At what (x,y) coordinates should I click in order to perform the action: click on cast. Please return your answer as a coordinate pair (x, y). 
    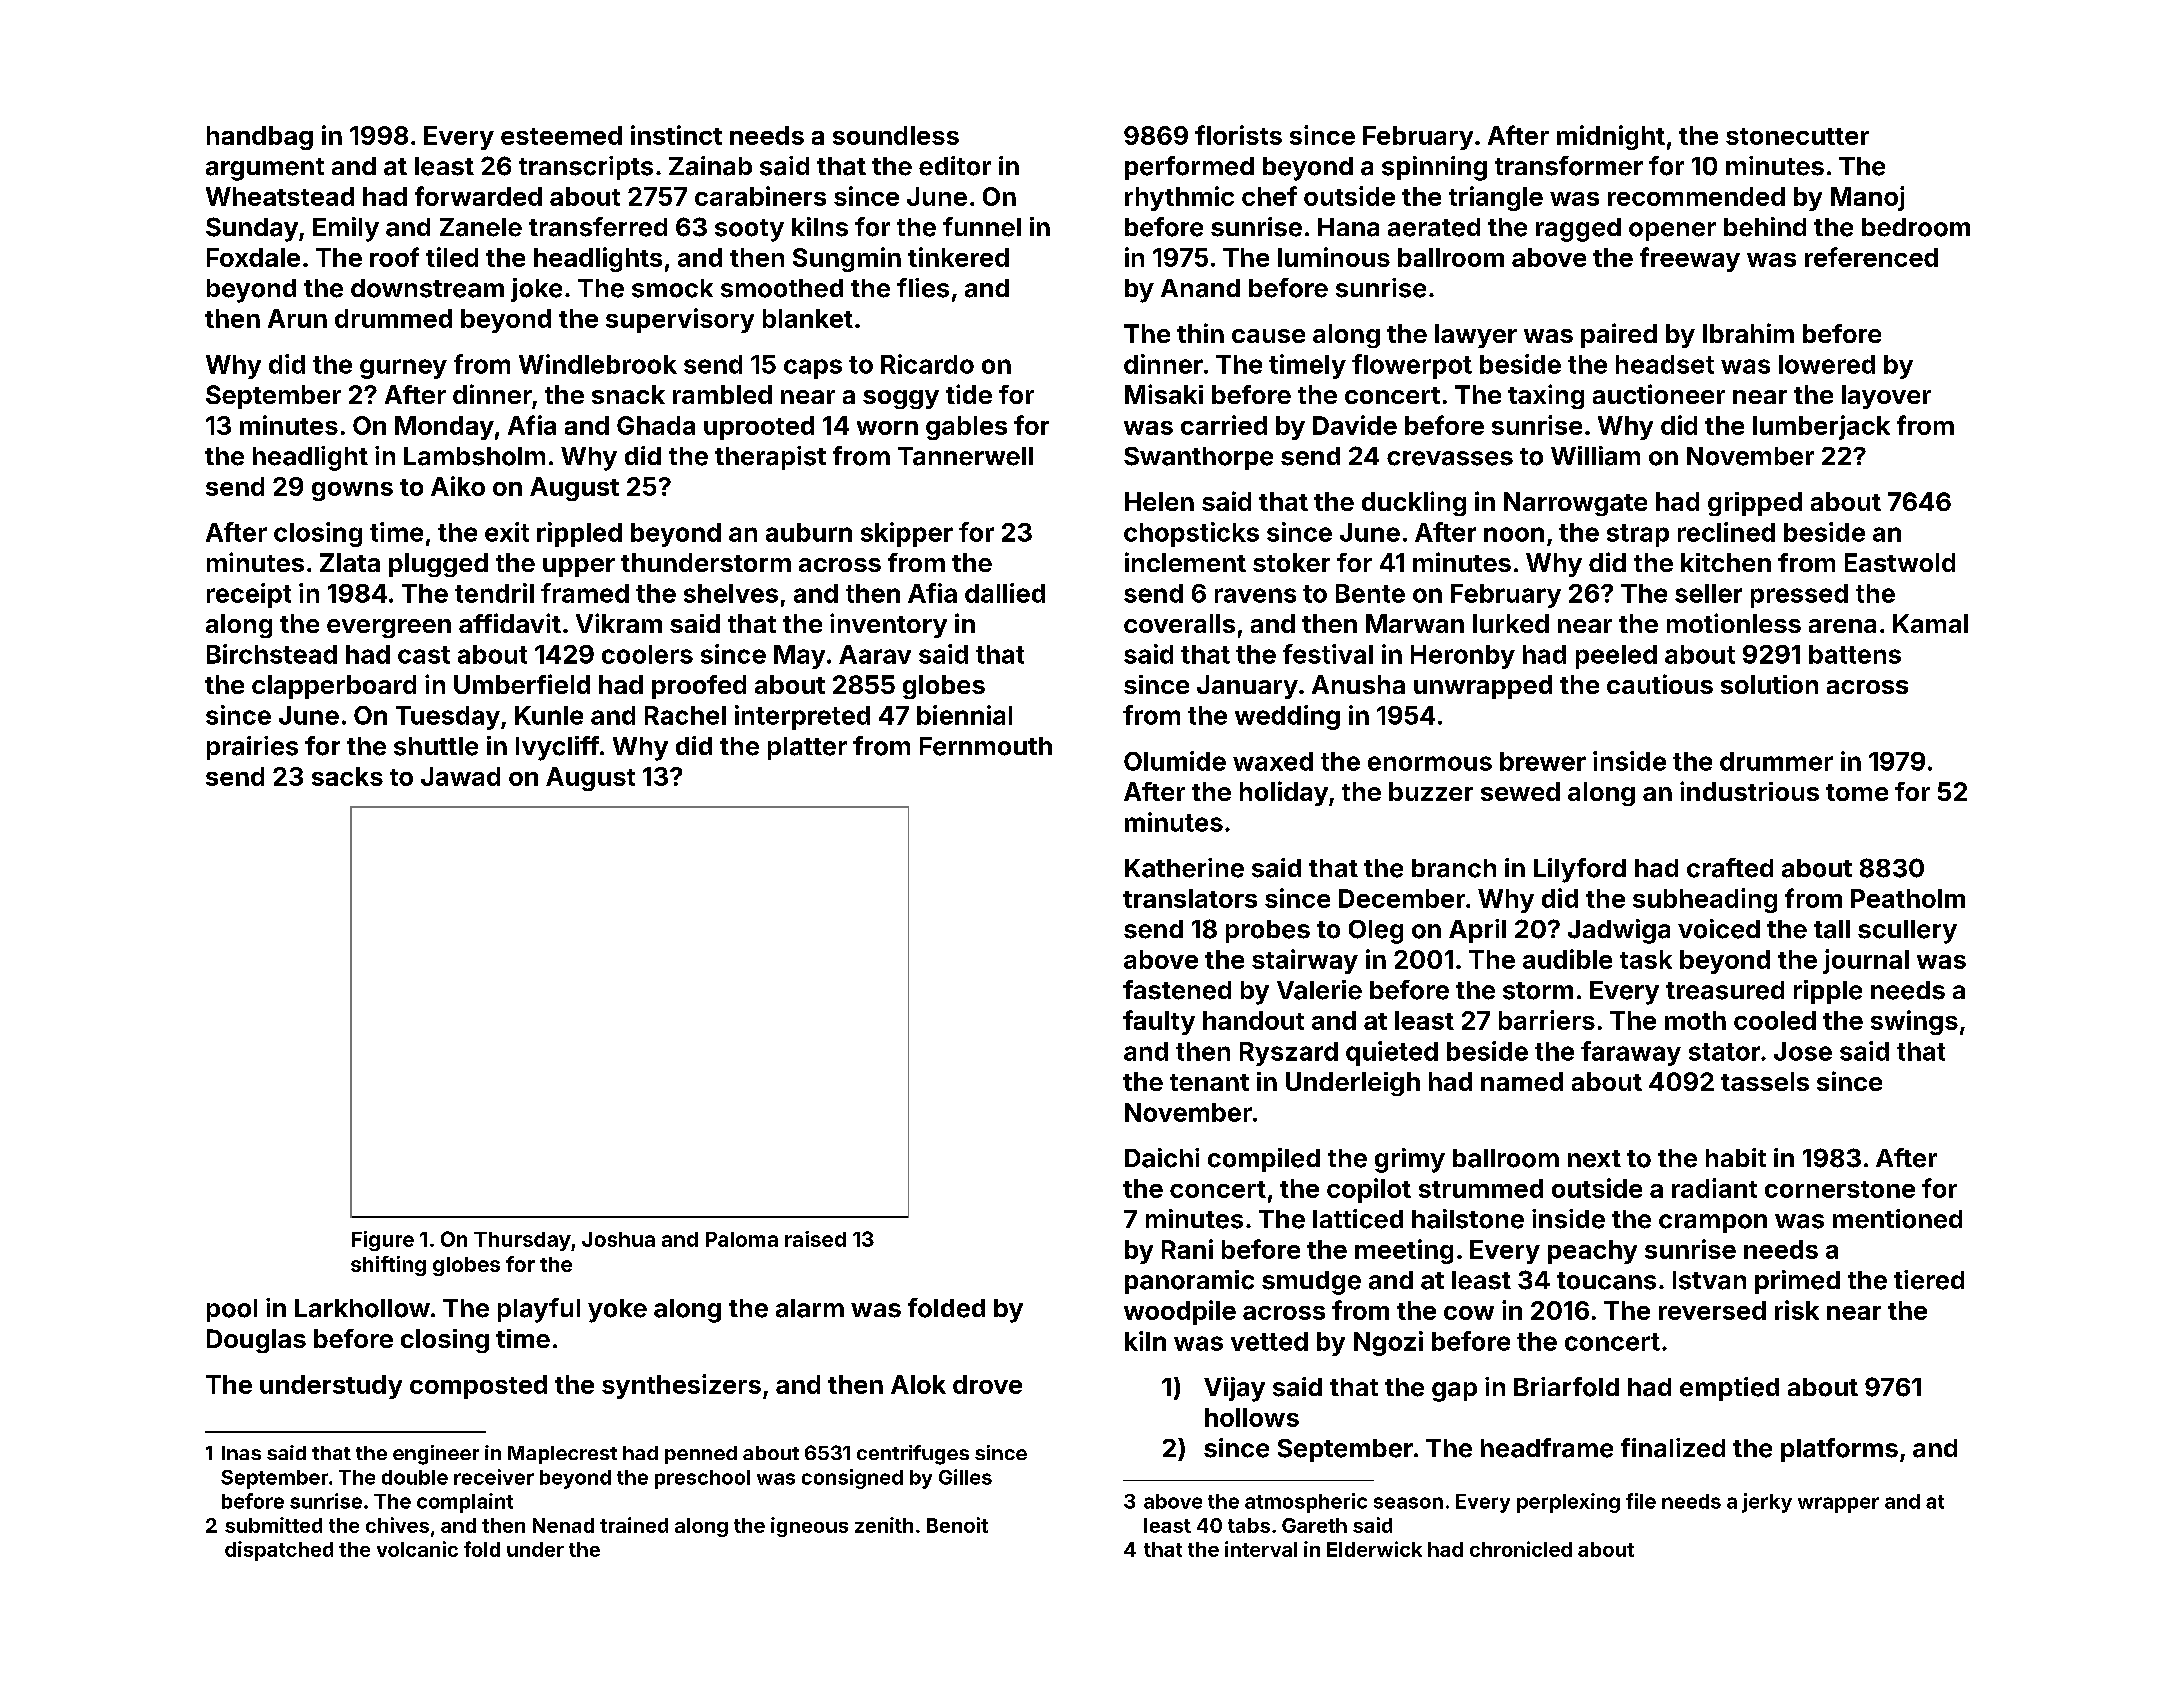
    Looking at the image, I should click on (424, 655).
